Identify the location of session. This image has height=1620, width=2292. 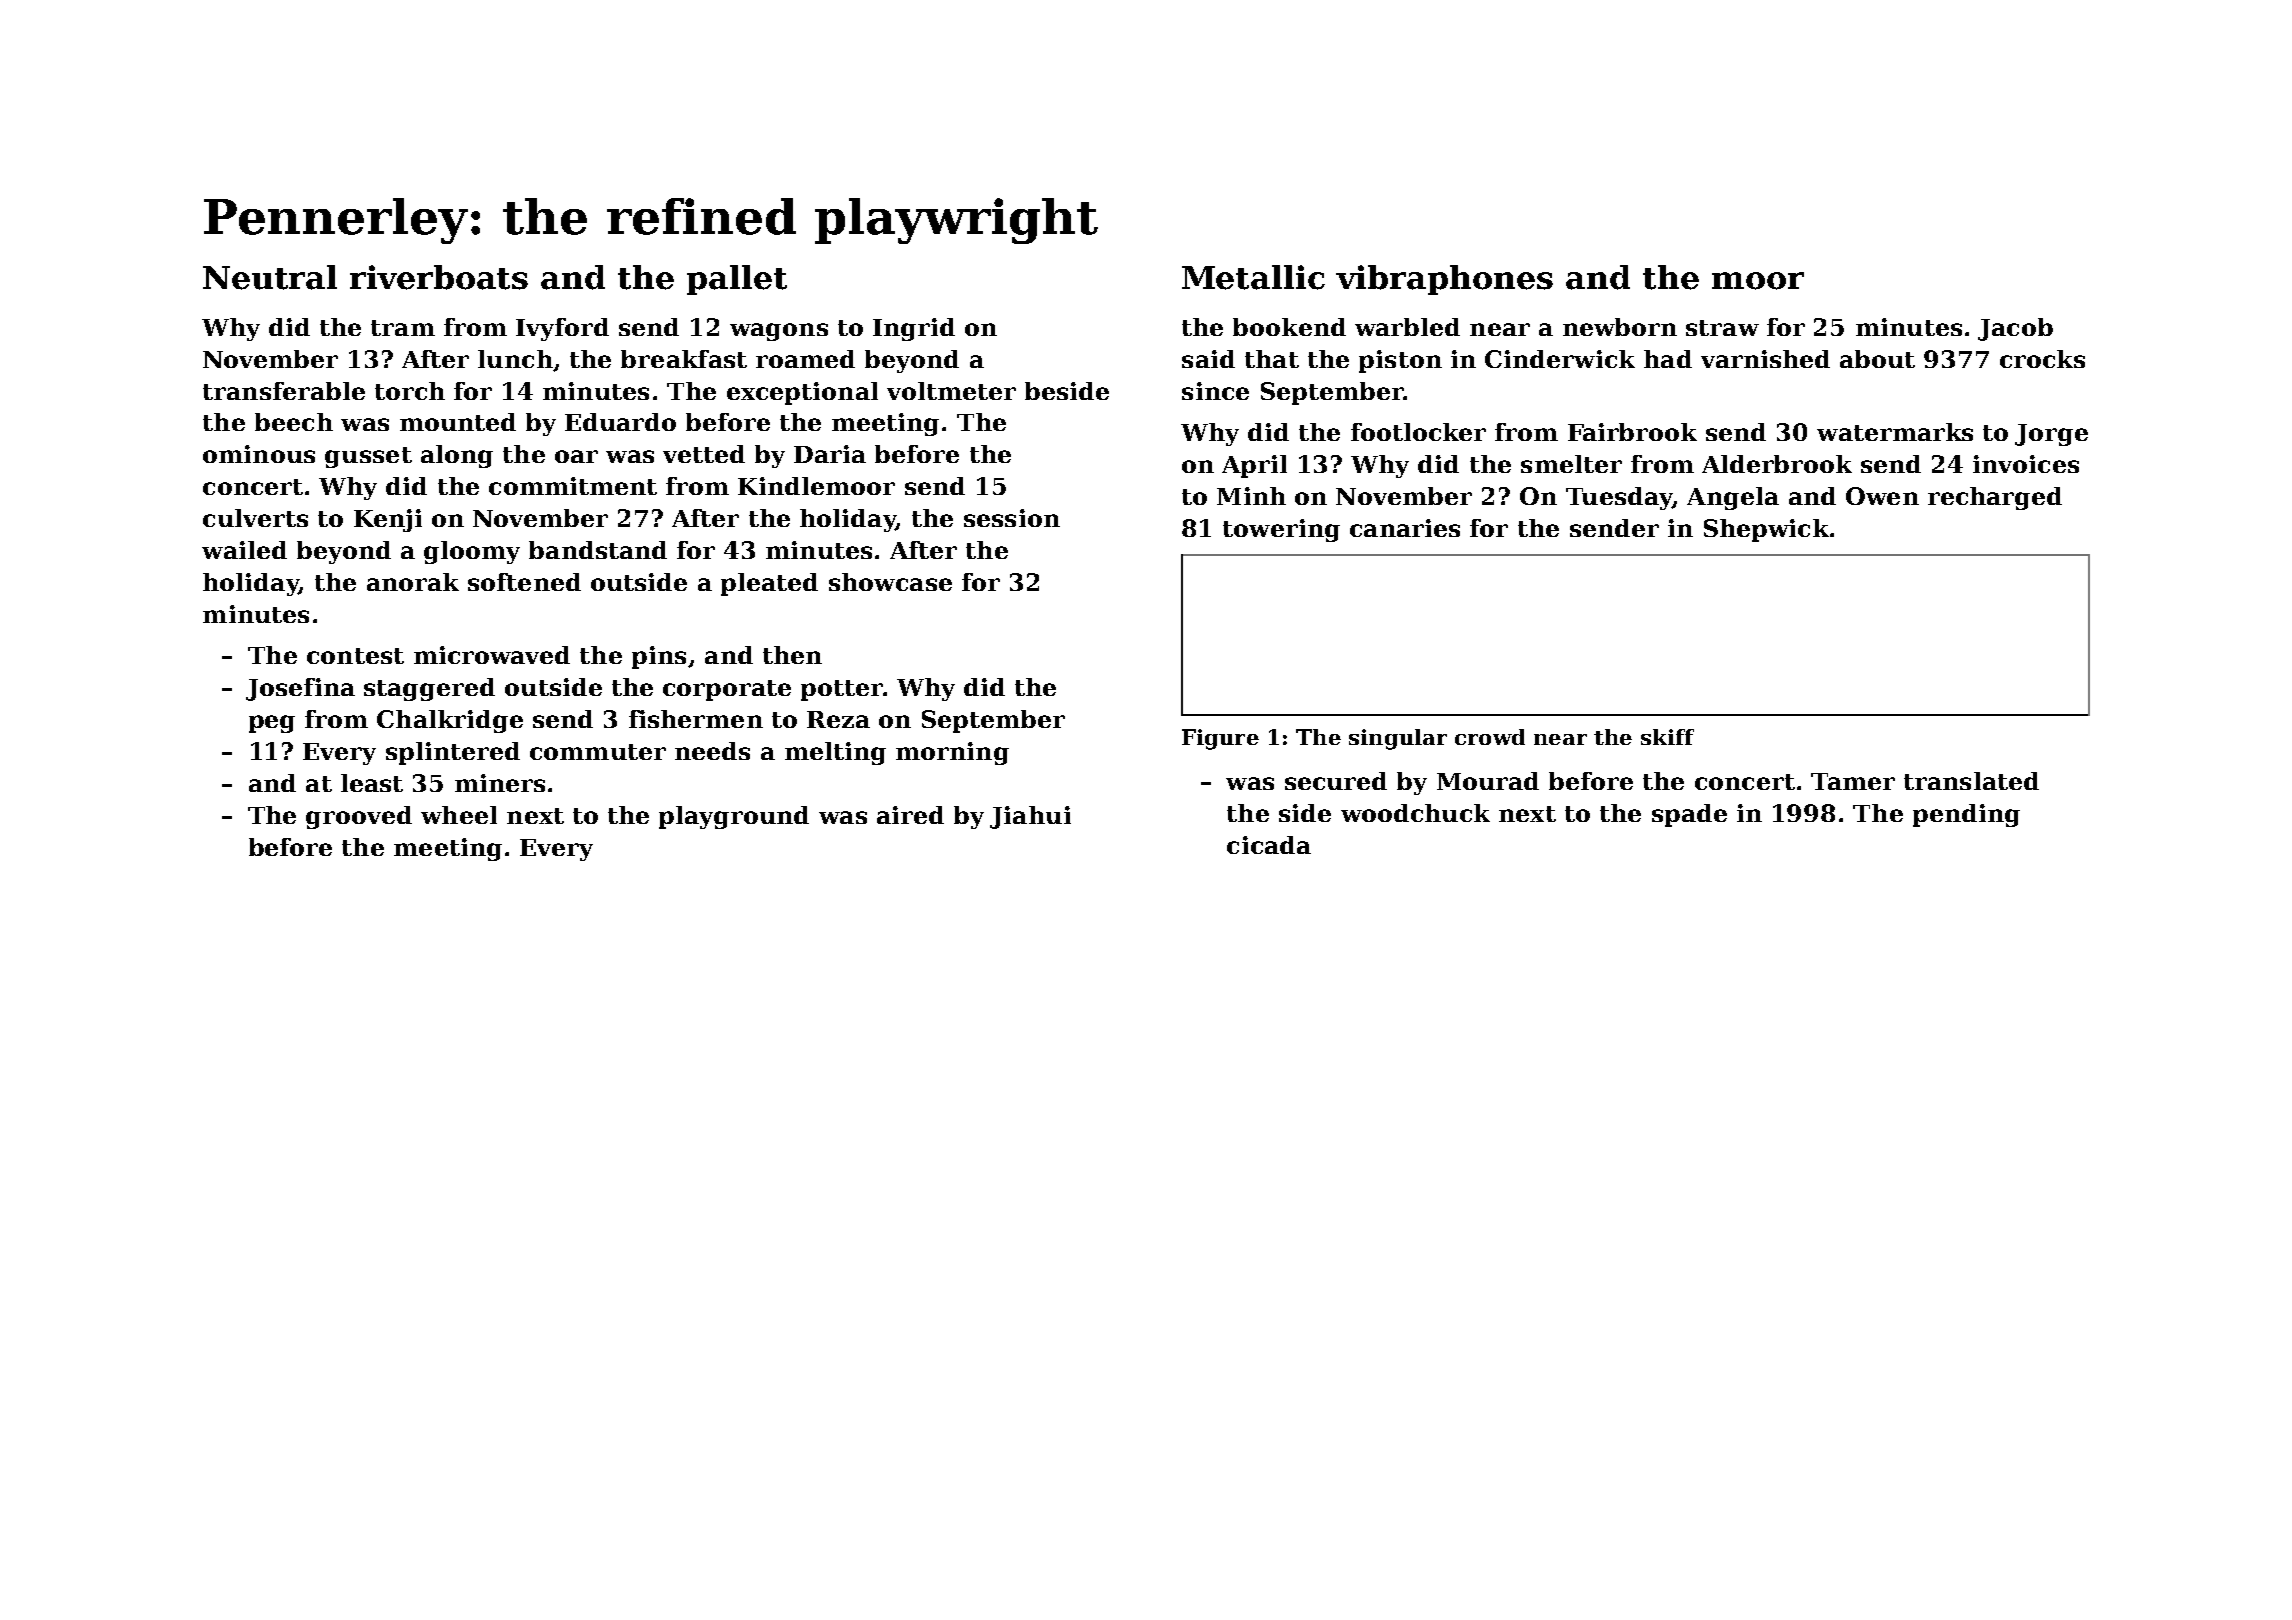
(1012, 518).
